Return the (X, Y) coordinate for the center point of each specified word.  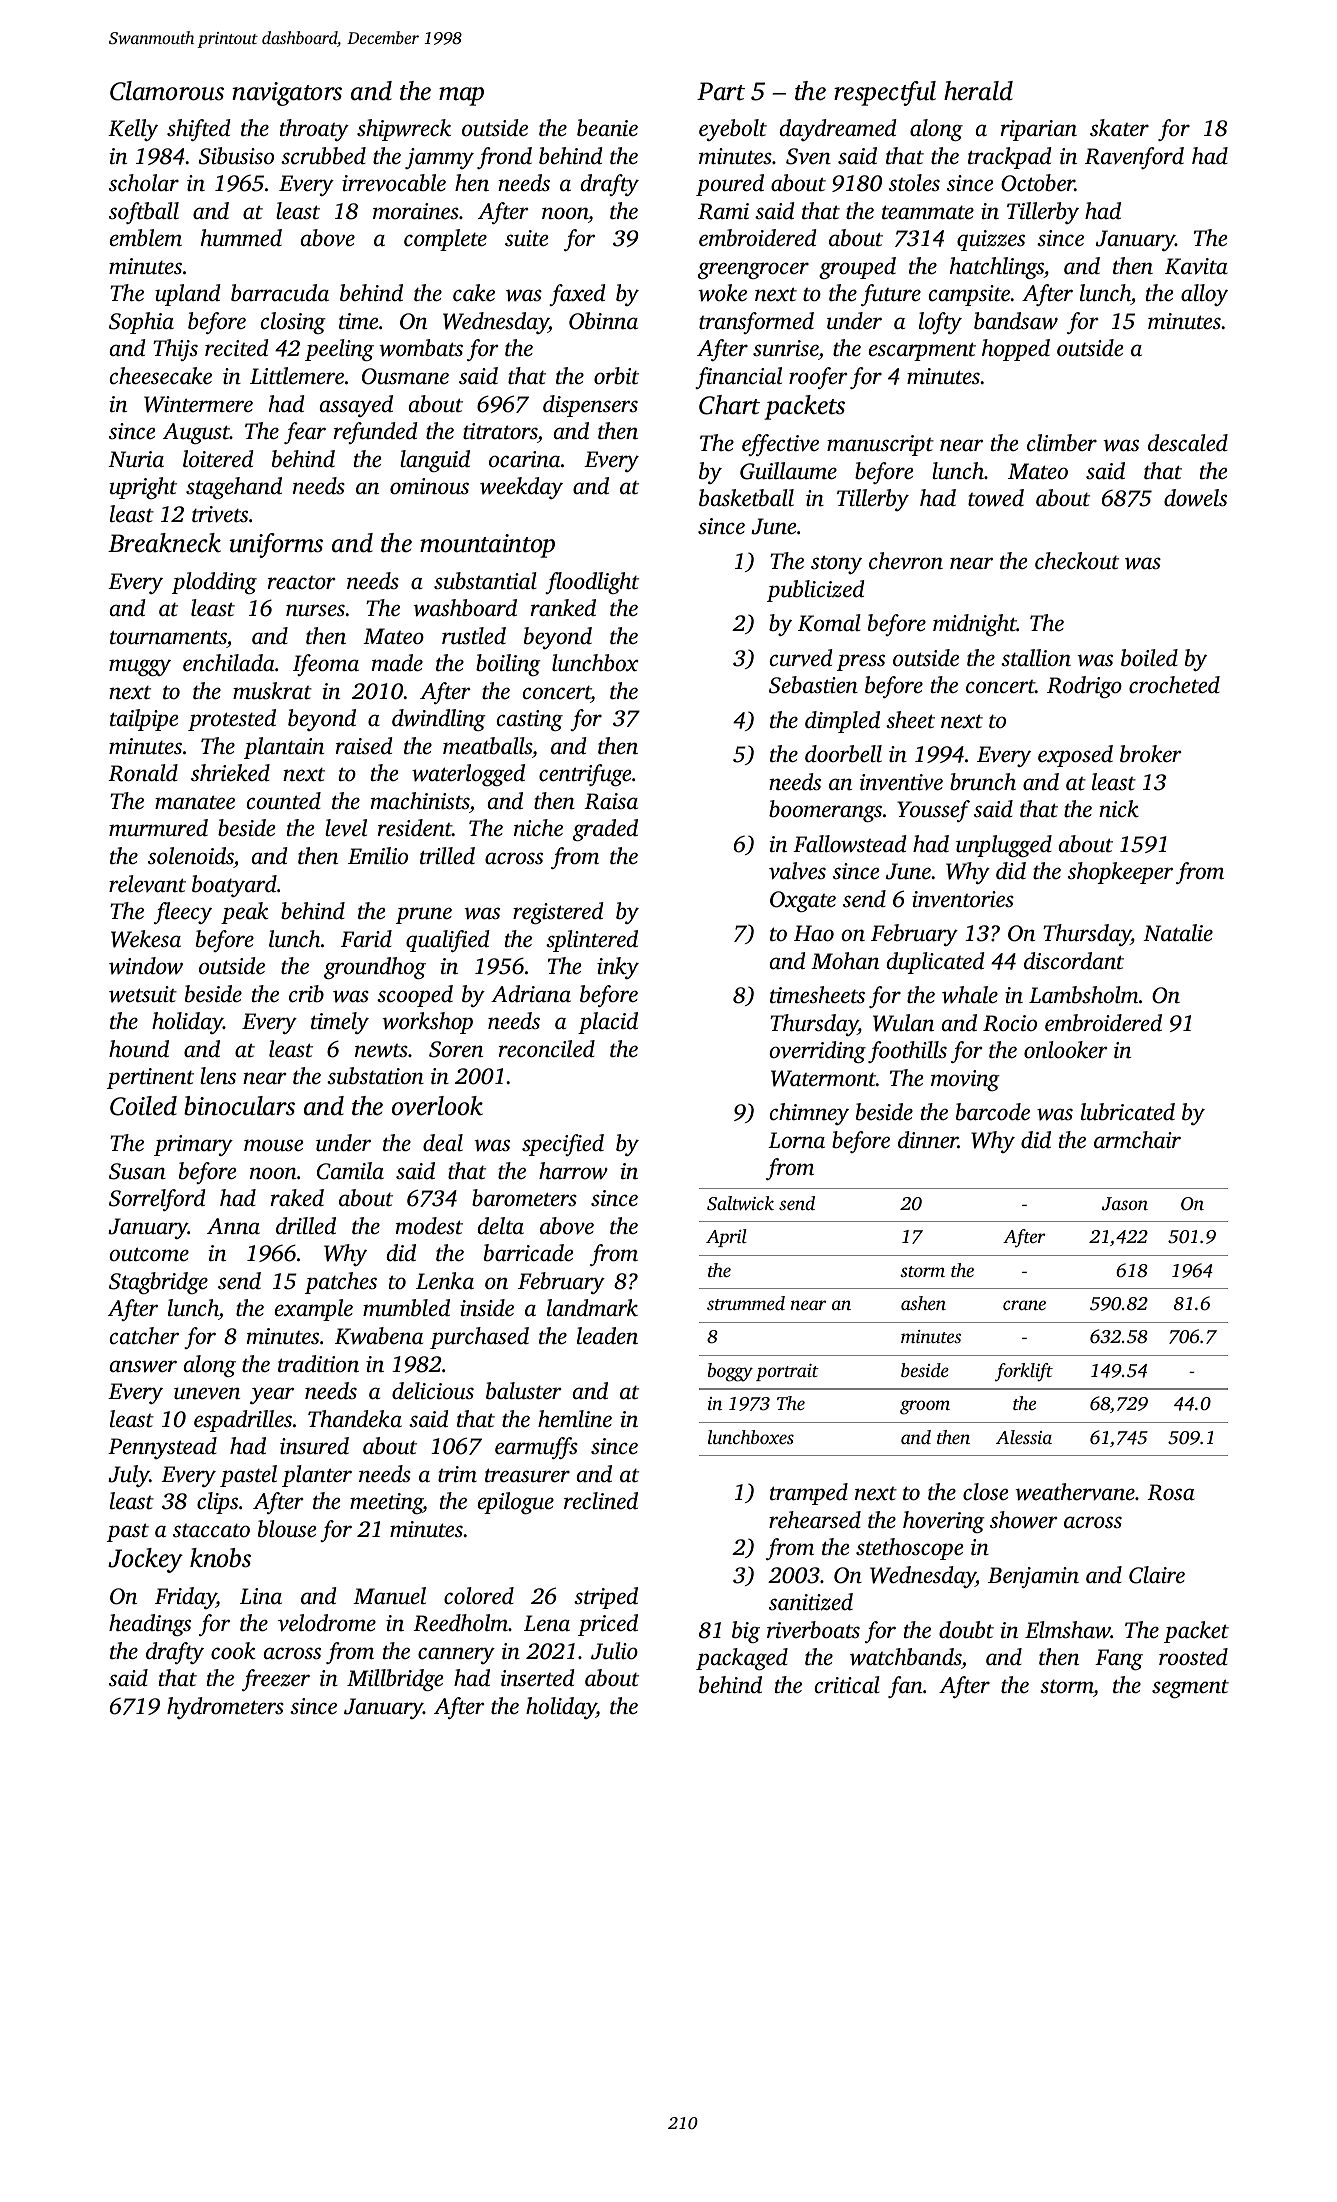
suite (526, 238)
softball (144, 213)
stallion (1036, 658)
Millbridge (395, 1680)
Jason (1125, 1204)
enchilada (229, 663)
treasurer (527, 1475)
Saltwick (740, 1203)
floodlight (592, 583)
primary (193, 1145)
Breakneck (164, 543)
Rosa (1171, 1492)
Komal (829, 623)
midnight (975, 625)
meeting (386, 1503)
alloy (1204, 295)
